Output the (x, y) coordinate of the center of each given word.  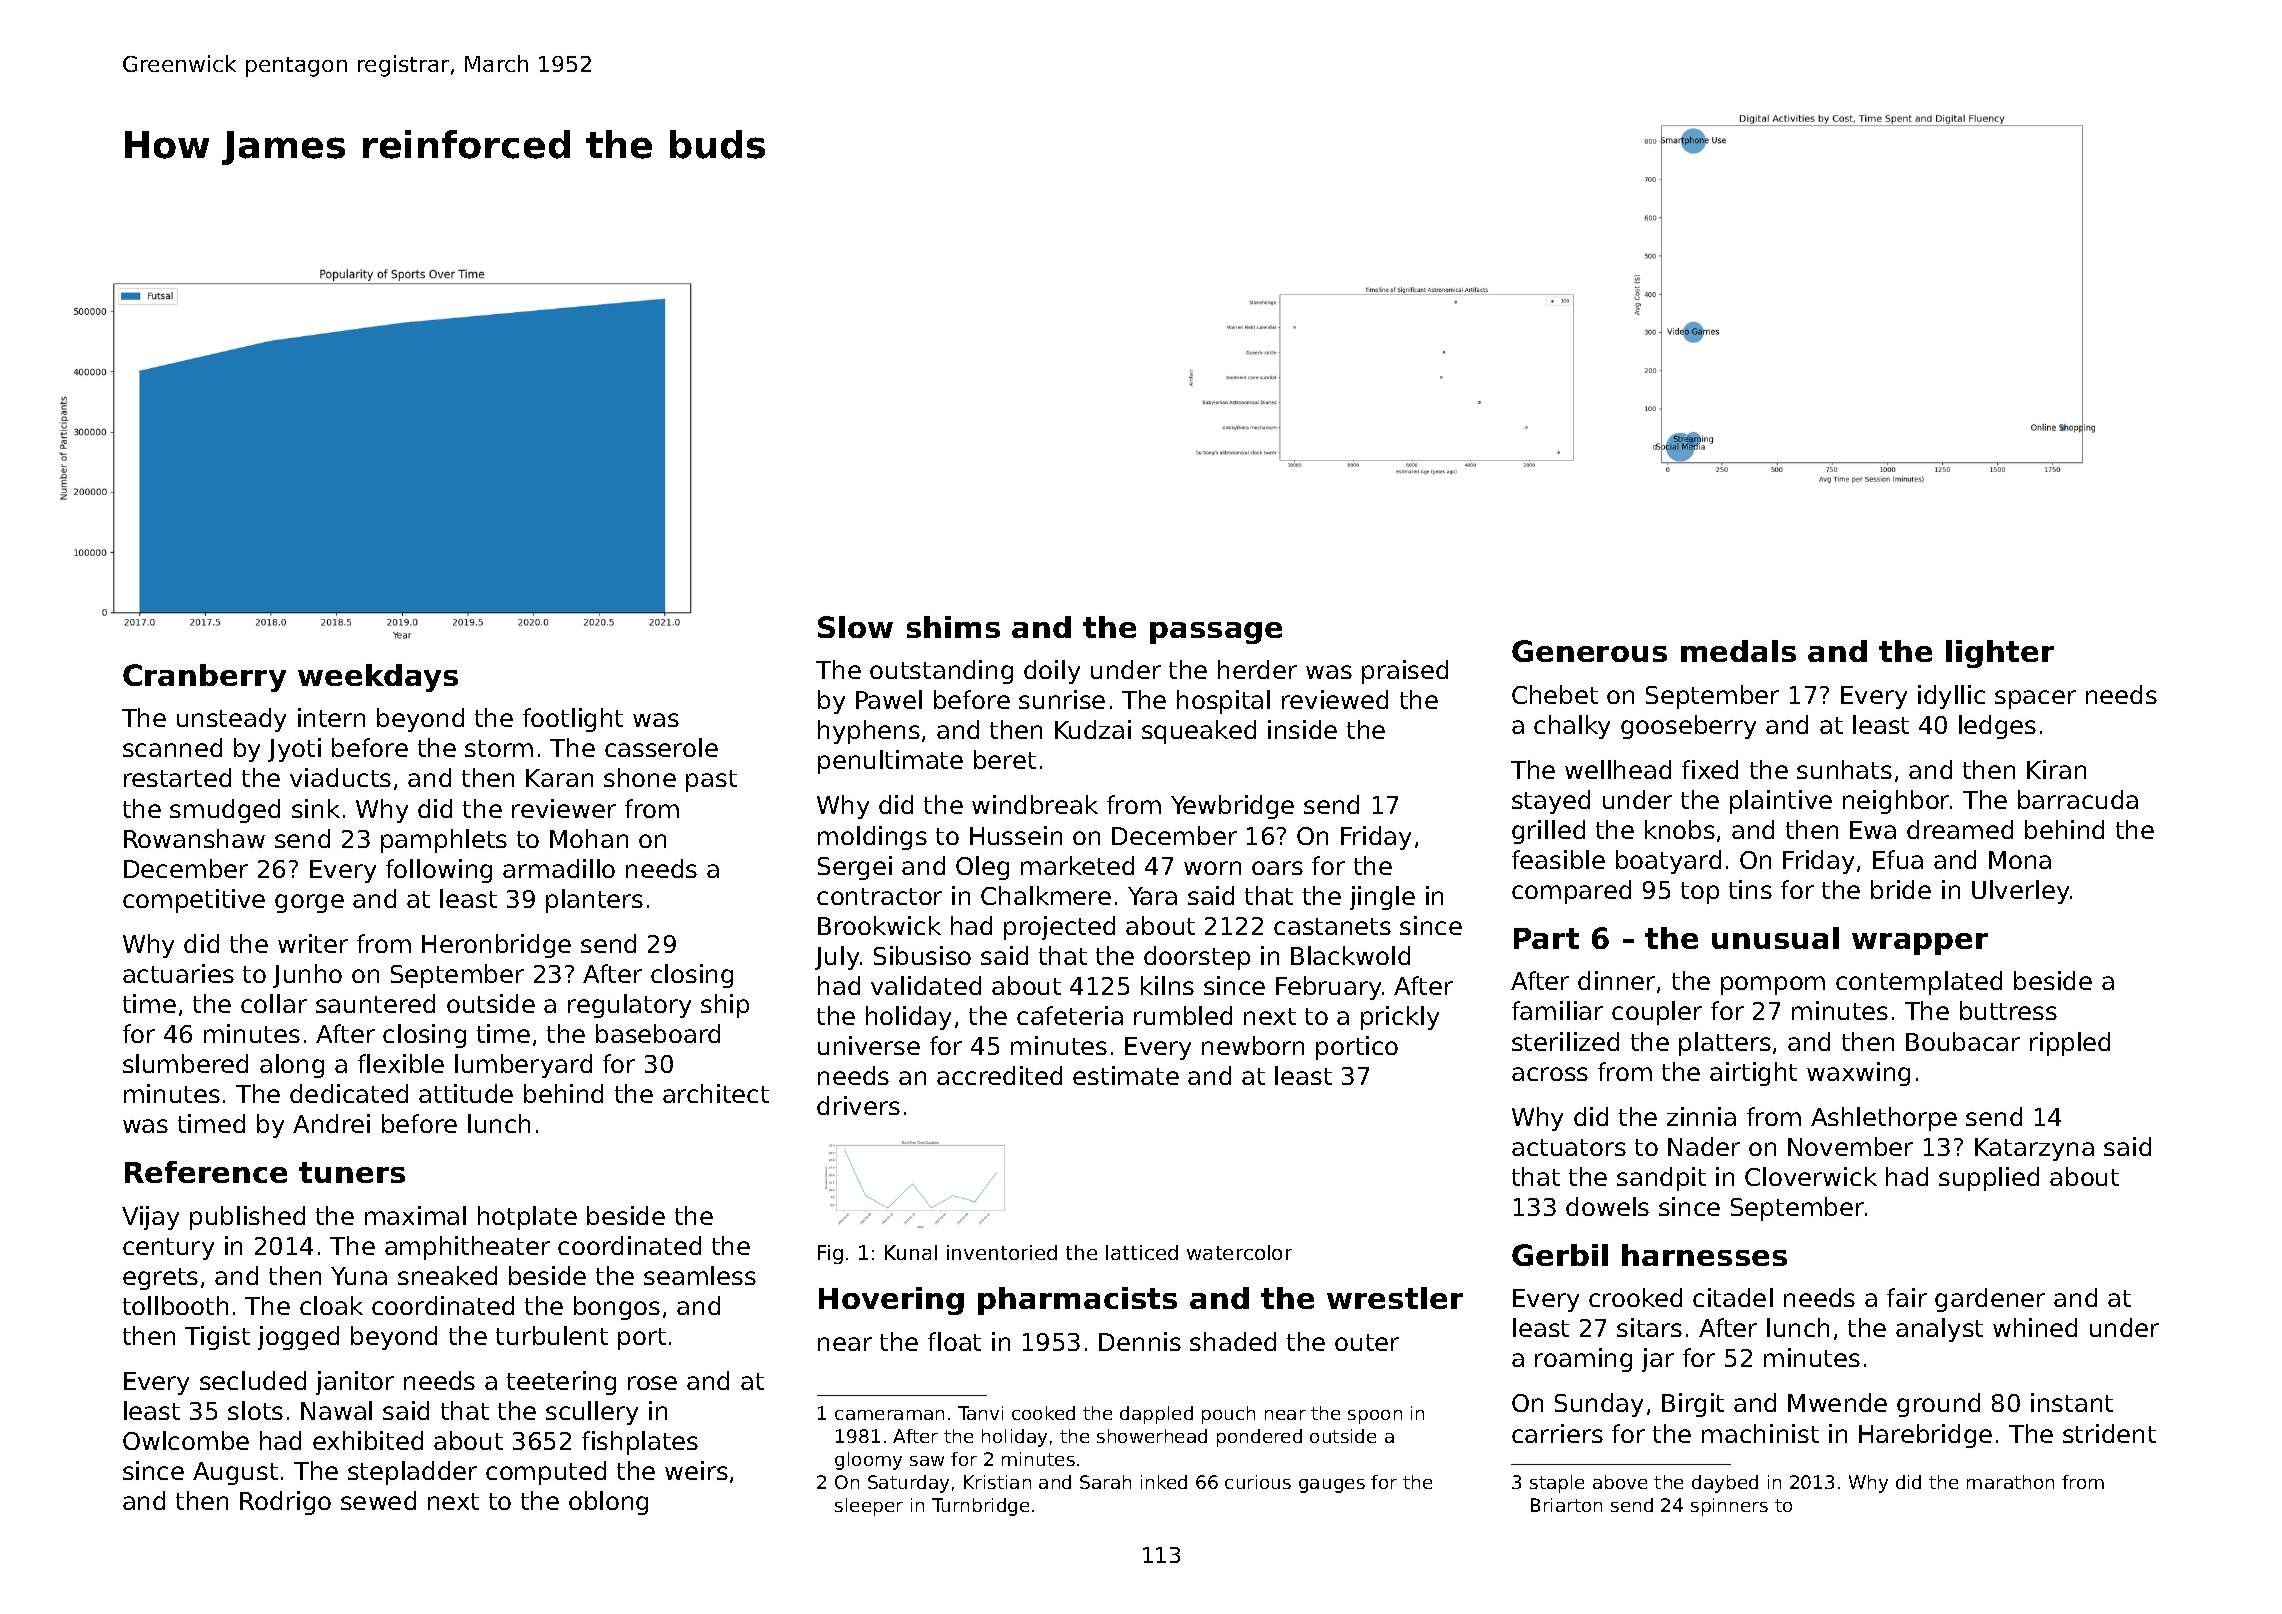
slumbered (185, 1063)
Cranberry (204, 678)
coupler (1657, 1013)
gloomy (868, 1461)
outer (1367, 1342)
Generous (1589, 651)
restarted (177, 777)
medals (1738, 651)
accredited (999, 1075)
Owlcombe (186, 1440)
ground (1938, 1405)
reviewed (1335, 699)
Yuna (359, 1276)
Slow (855, 627)
